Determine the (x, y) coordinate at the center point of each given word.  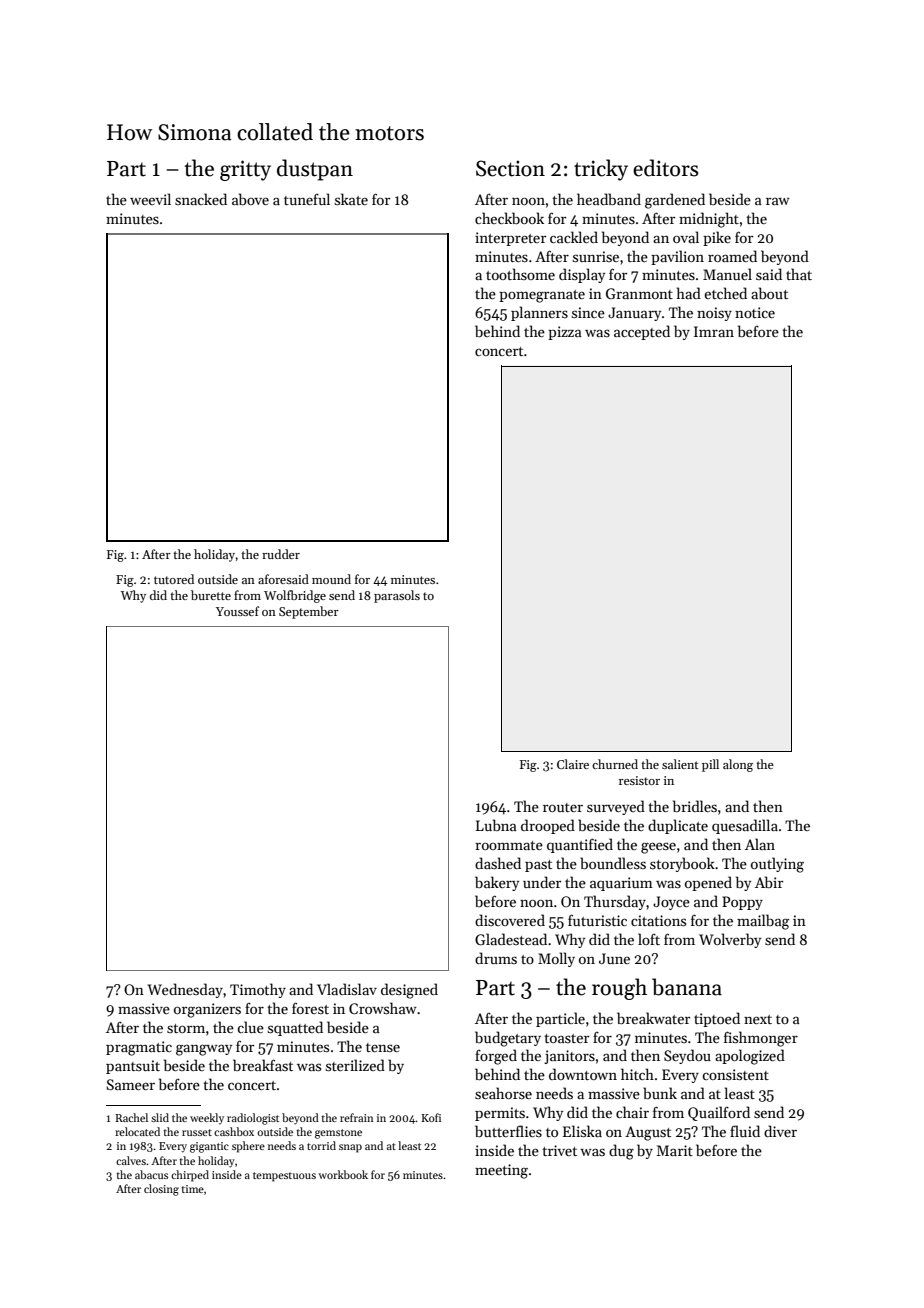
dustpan (315, 170)
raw (778, 201)
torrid (321, 1145)
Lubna (496, 825)
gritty (245, 170)
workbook (343, 1174)
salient (680, 764)
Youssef (237, 611)
